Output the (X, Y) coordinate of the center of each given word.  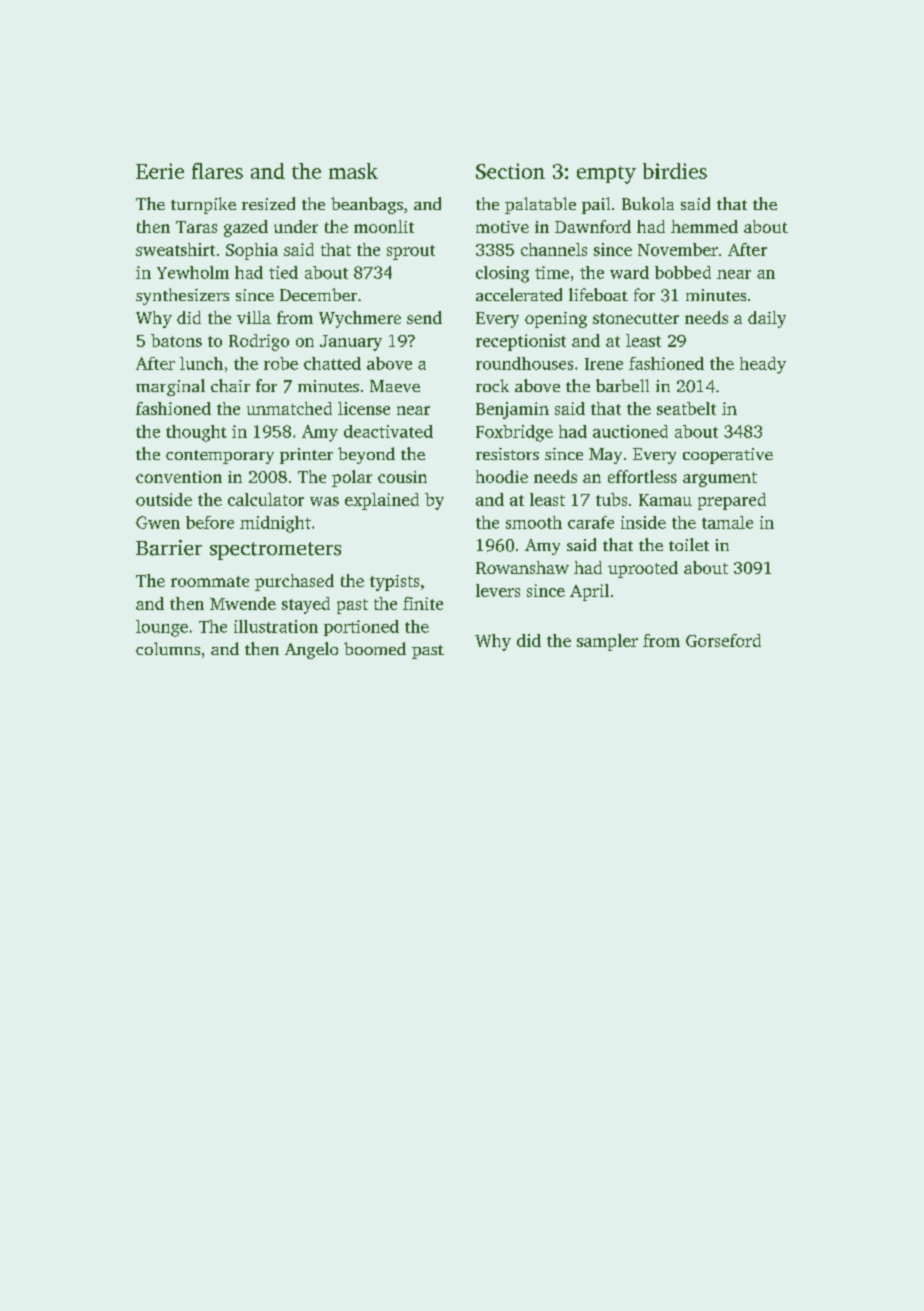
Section (510, 171)
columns (168, 648)
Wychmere (360, 319)
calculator (266, 499)
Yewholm (193, 272)
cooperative (728, 456)
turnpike (203, 205)
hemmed (704, 226)
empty (606, 175)
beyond (366, 455)
